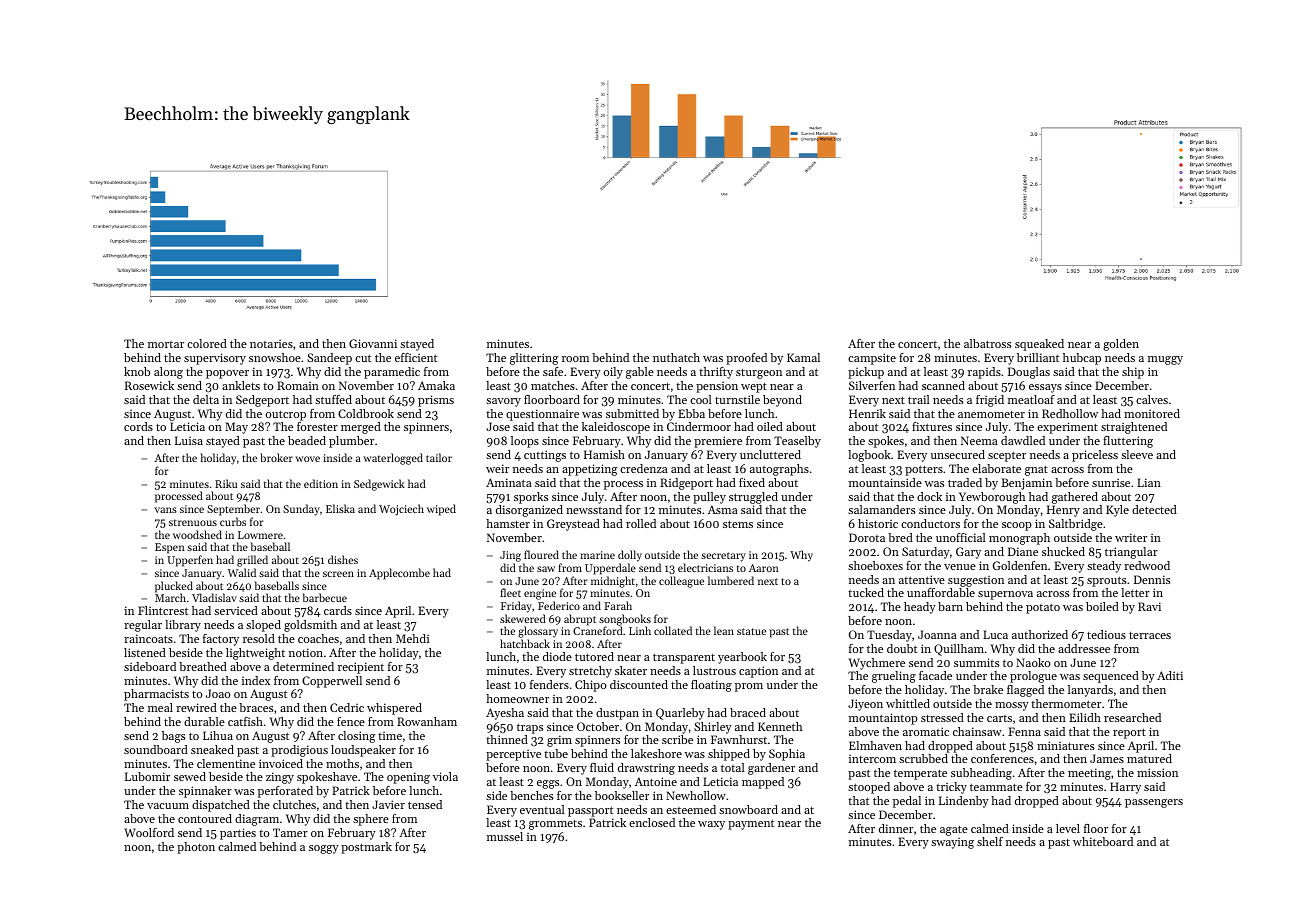 Image resolution: width=1308 pixels, height=924 pixels. I want to click on tedious, so click(1106, 634).
